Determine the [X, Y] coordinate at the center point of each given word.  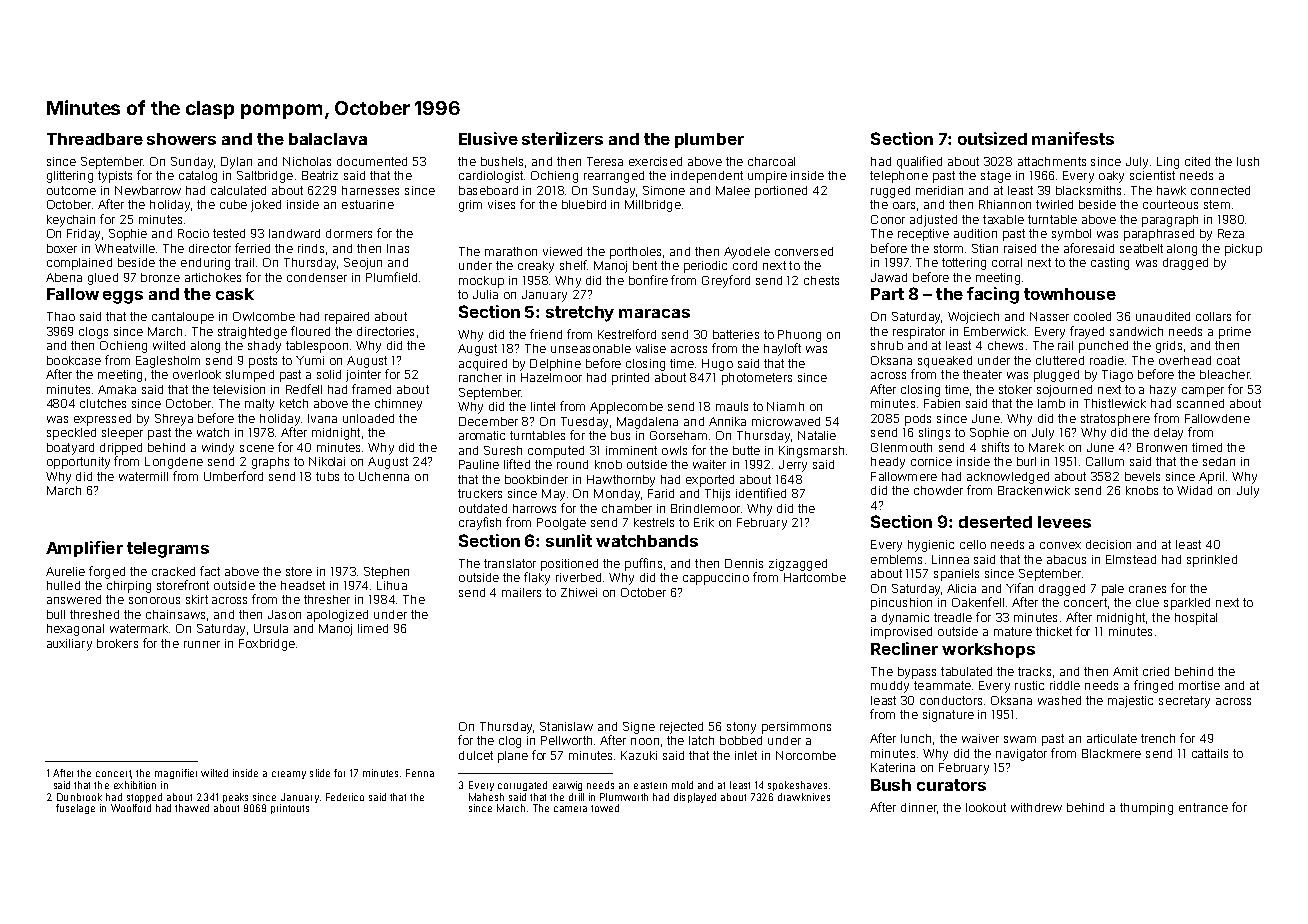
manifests [1073, 138]
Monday [617, 495]
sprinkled [1212, 561]
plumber [709, 140]
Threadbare [95, 139]
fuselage [75, 809]
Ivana [322, 418]
